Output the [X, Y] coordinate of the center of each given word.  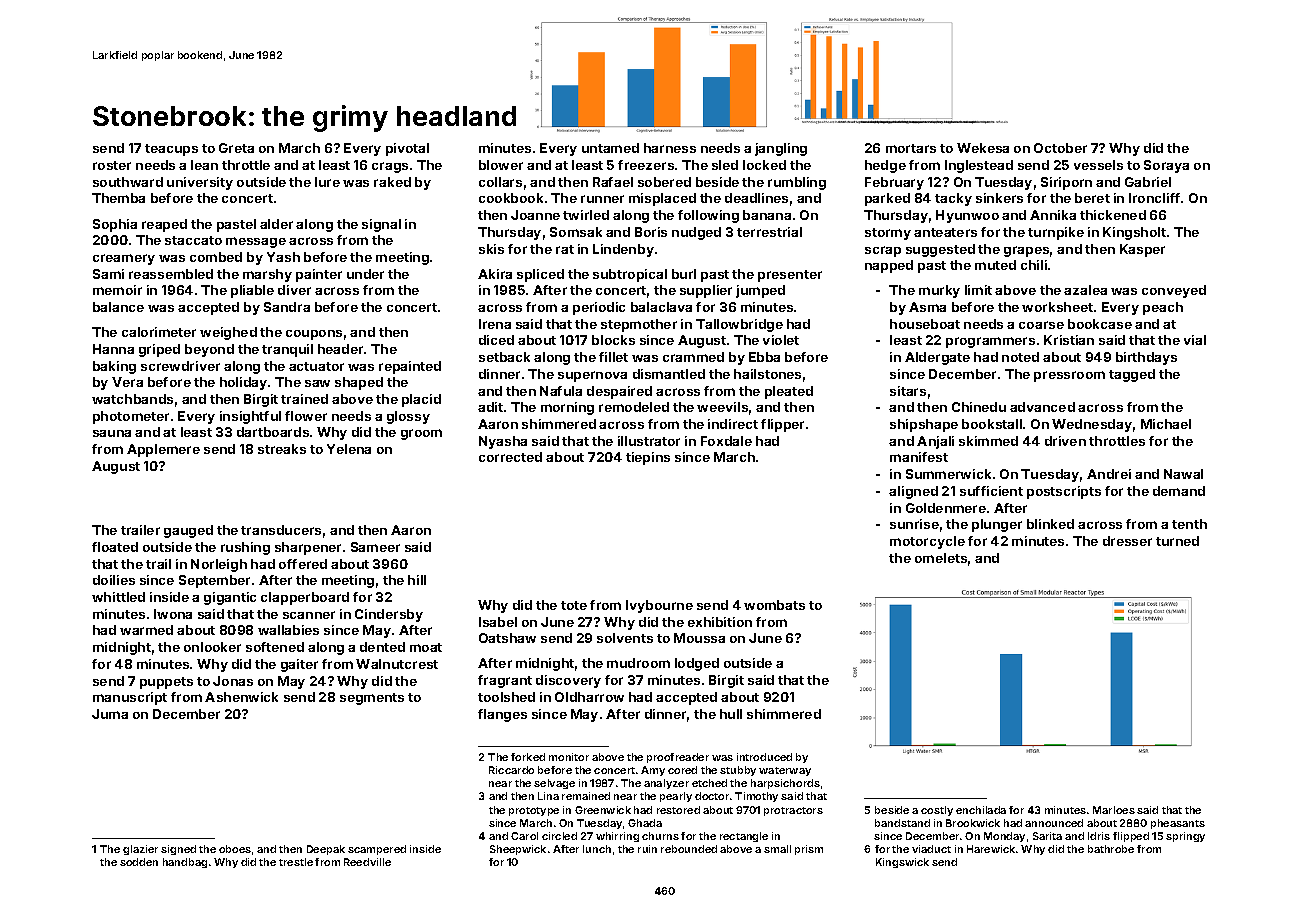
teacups [171, 150]
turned [1177, 541]
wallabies [288, 630]
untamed [610, 148]
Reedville [367, 862]
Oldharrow [589, 697]
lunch [597, 849]
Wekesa [983, 148]
